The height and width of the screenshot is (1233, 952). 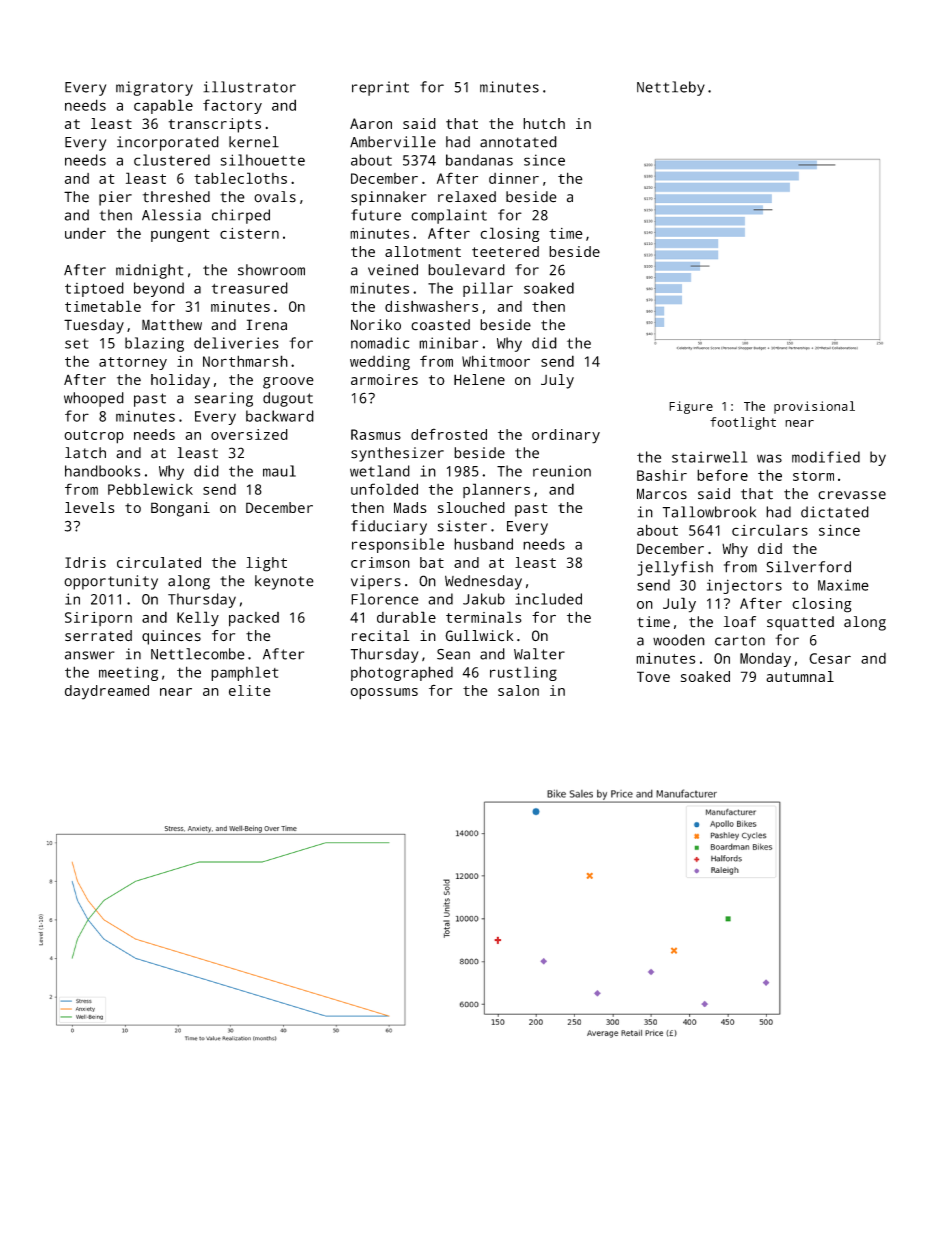 What do you see at coordinates (94, 289) in the screenshot?
I see `tiptoed` at bounding box center [94, 289].
